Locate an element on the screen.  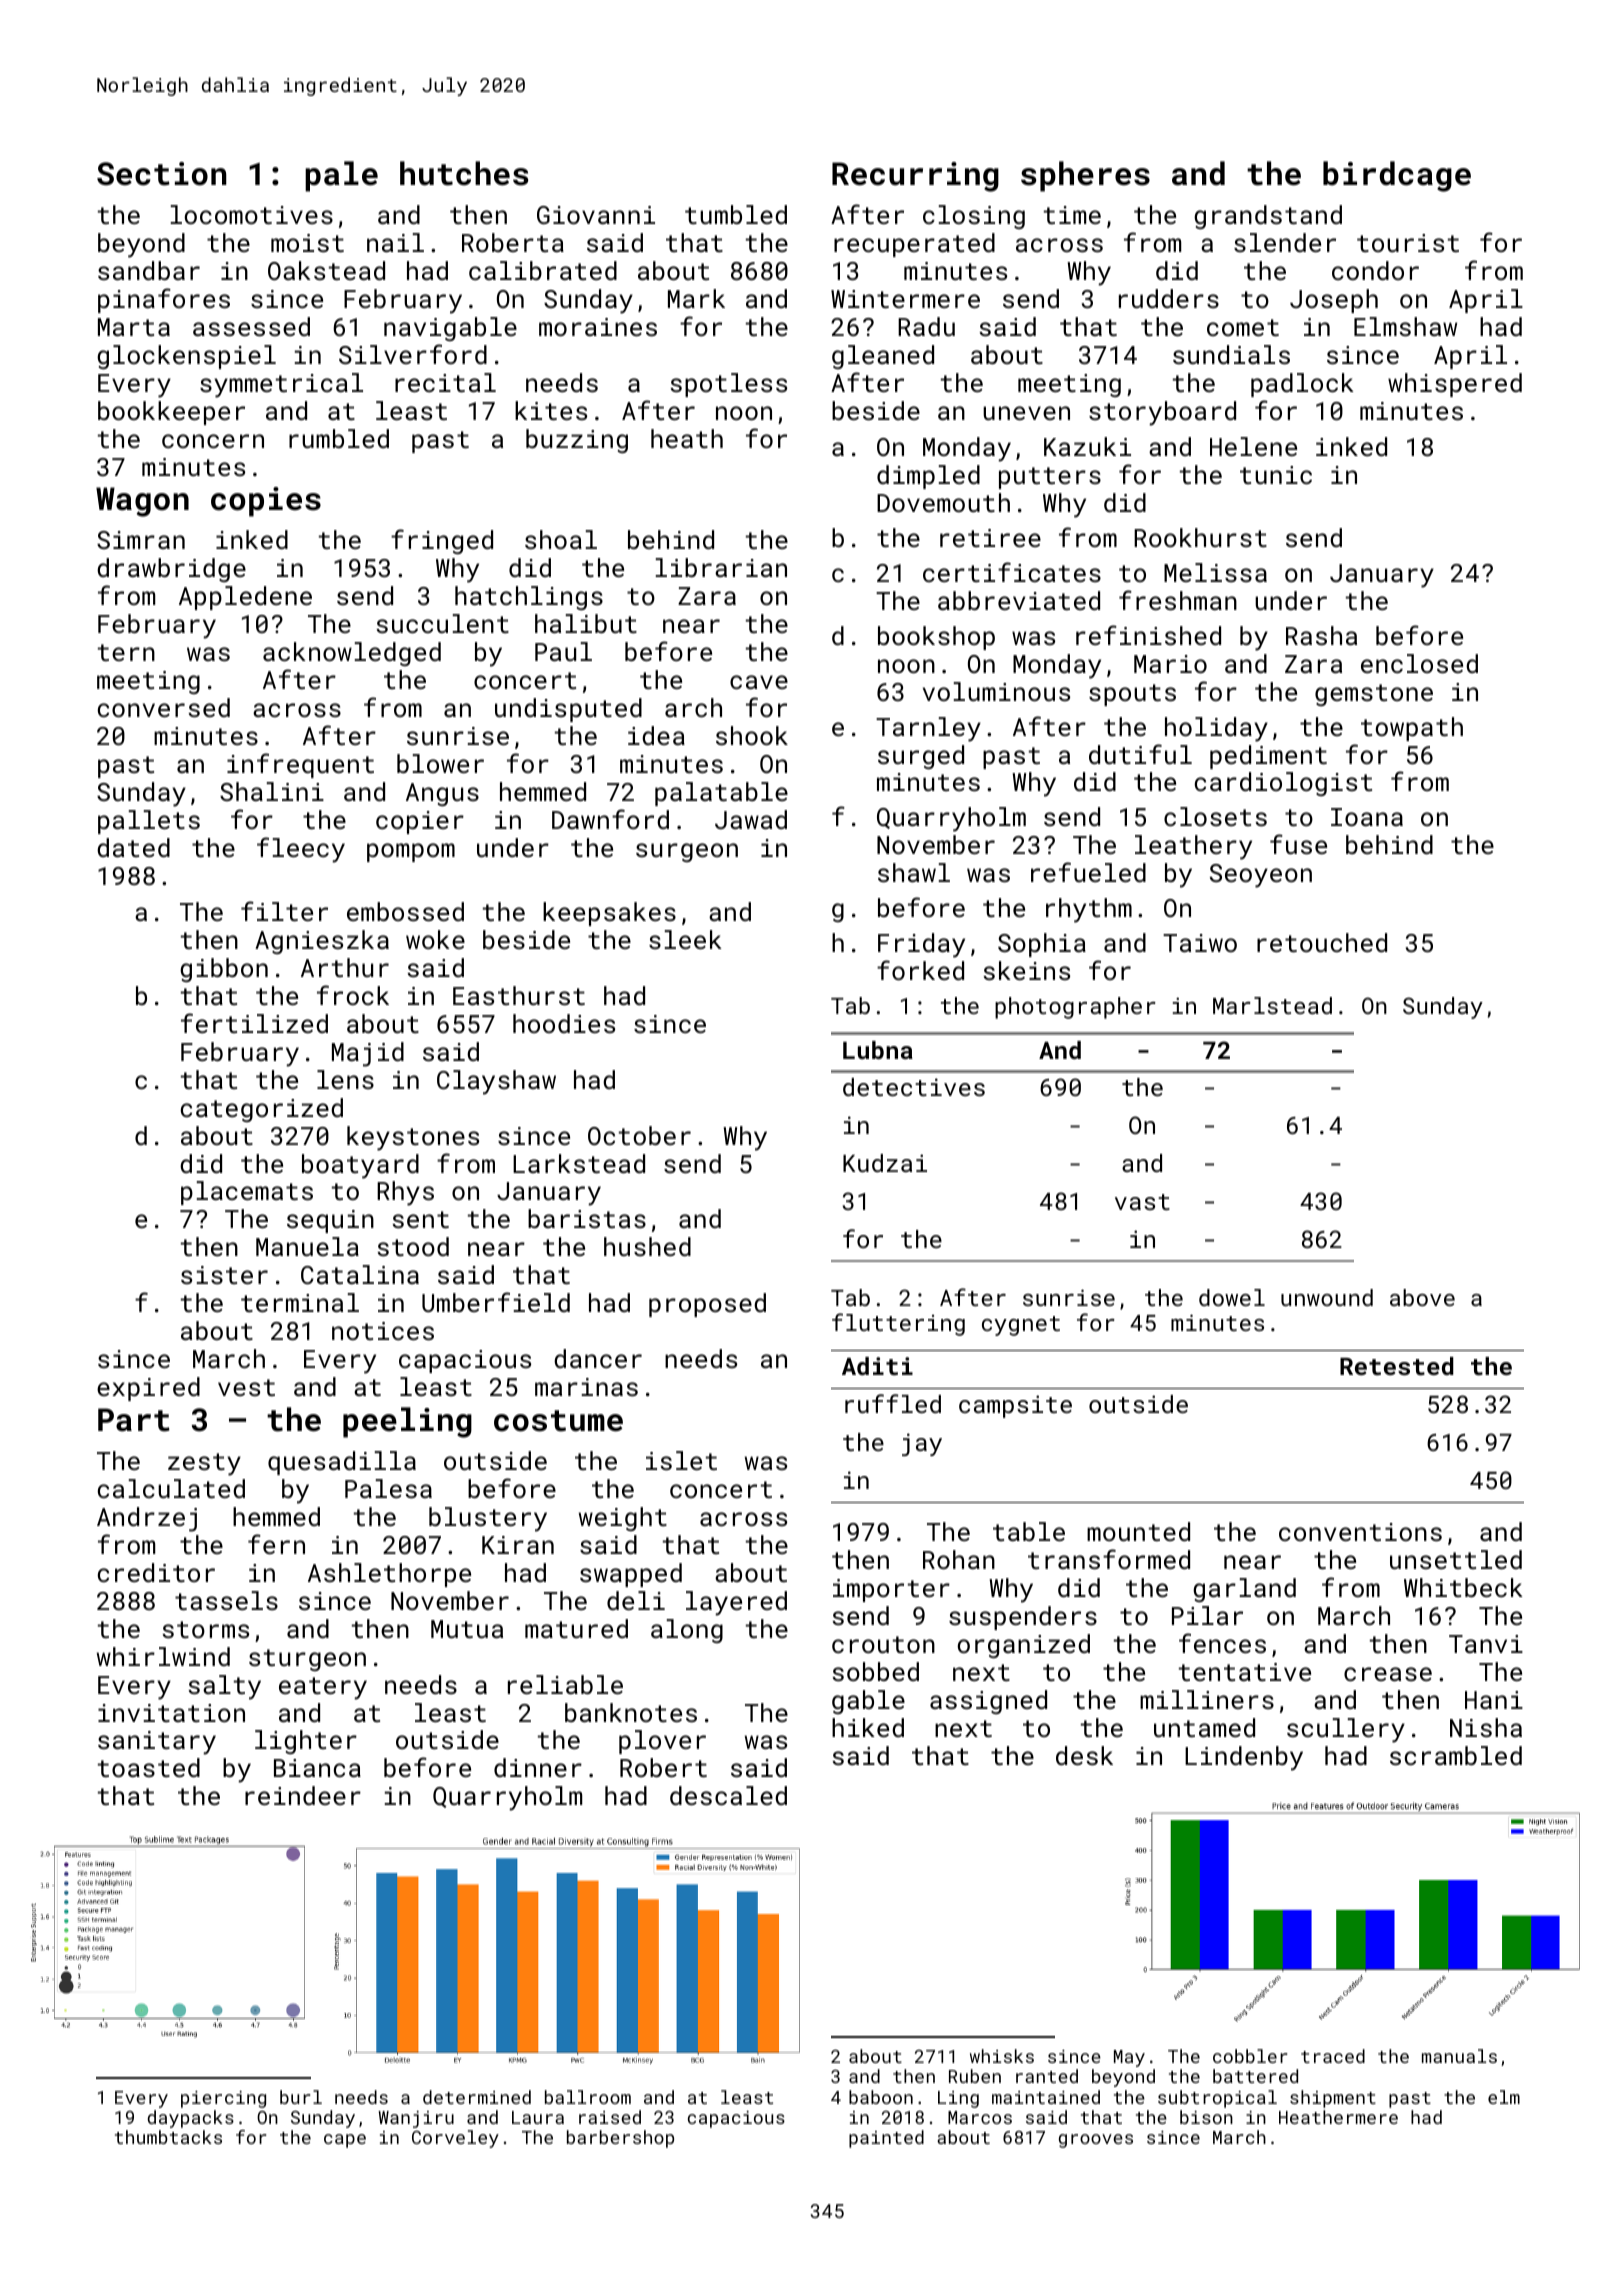
birdcage is located at coordinates (1397, 176).
